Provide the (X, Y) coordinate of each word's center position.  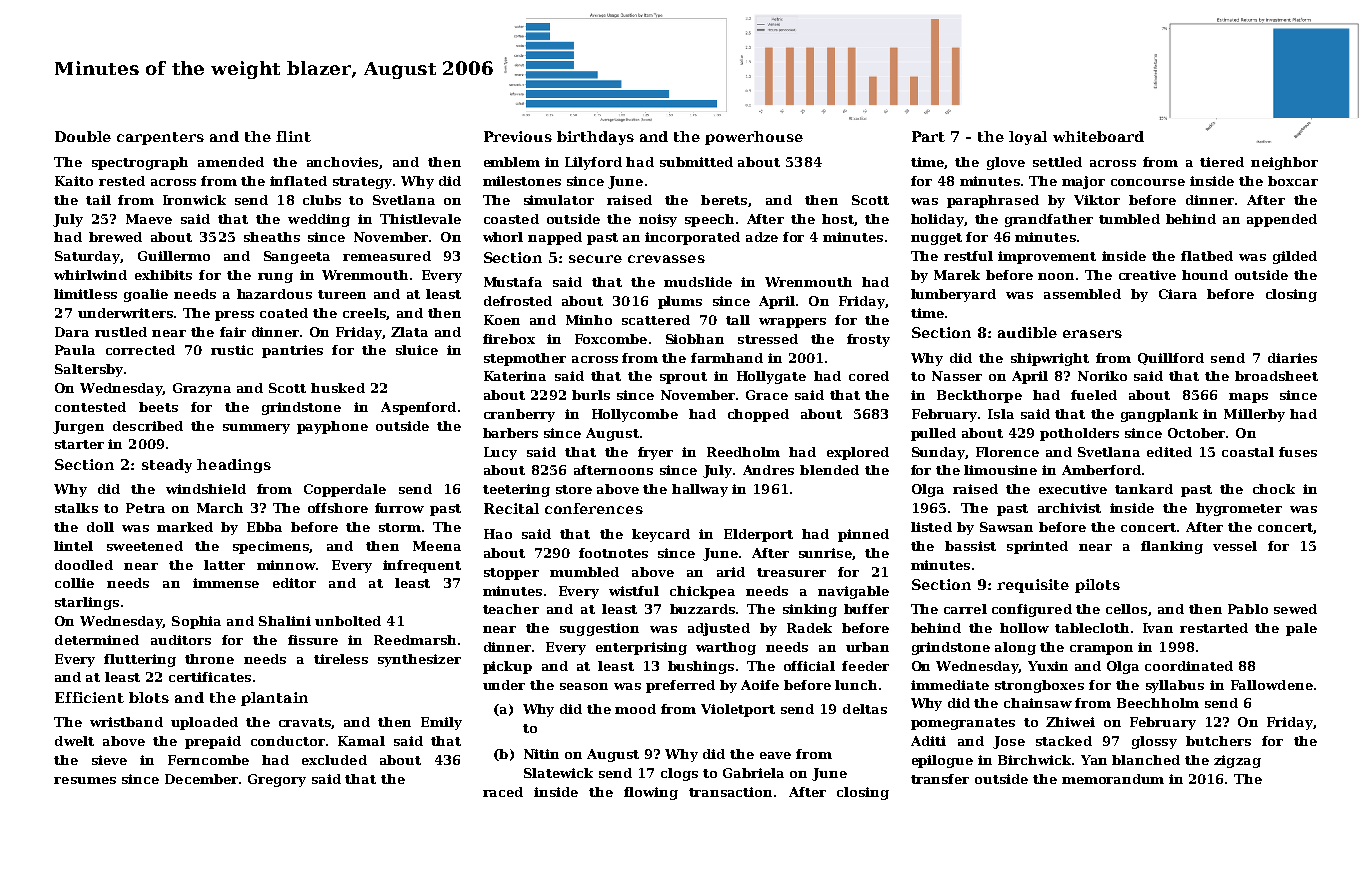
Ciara (1178, 294)
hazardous (274, 294)
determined (97, 640)
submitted (696, 162)
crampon (1101, 650)
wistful (634, 591)
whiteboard (1098, 136)
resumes (85, 780)
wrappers (792, 323)
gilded (1295, 257)
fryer (655, 453)
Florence (1007, 452)
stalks (76, 508)
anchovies (342, 162)
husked (338, 388)
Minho (589, 320)
